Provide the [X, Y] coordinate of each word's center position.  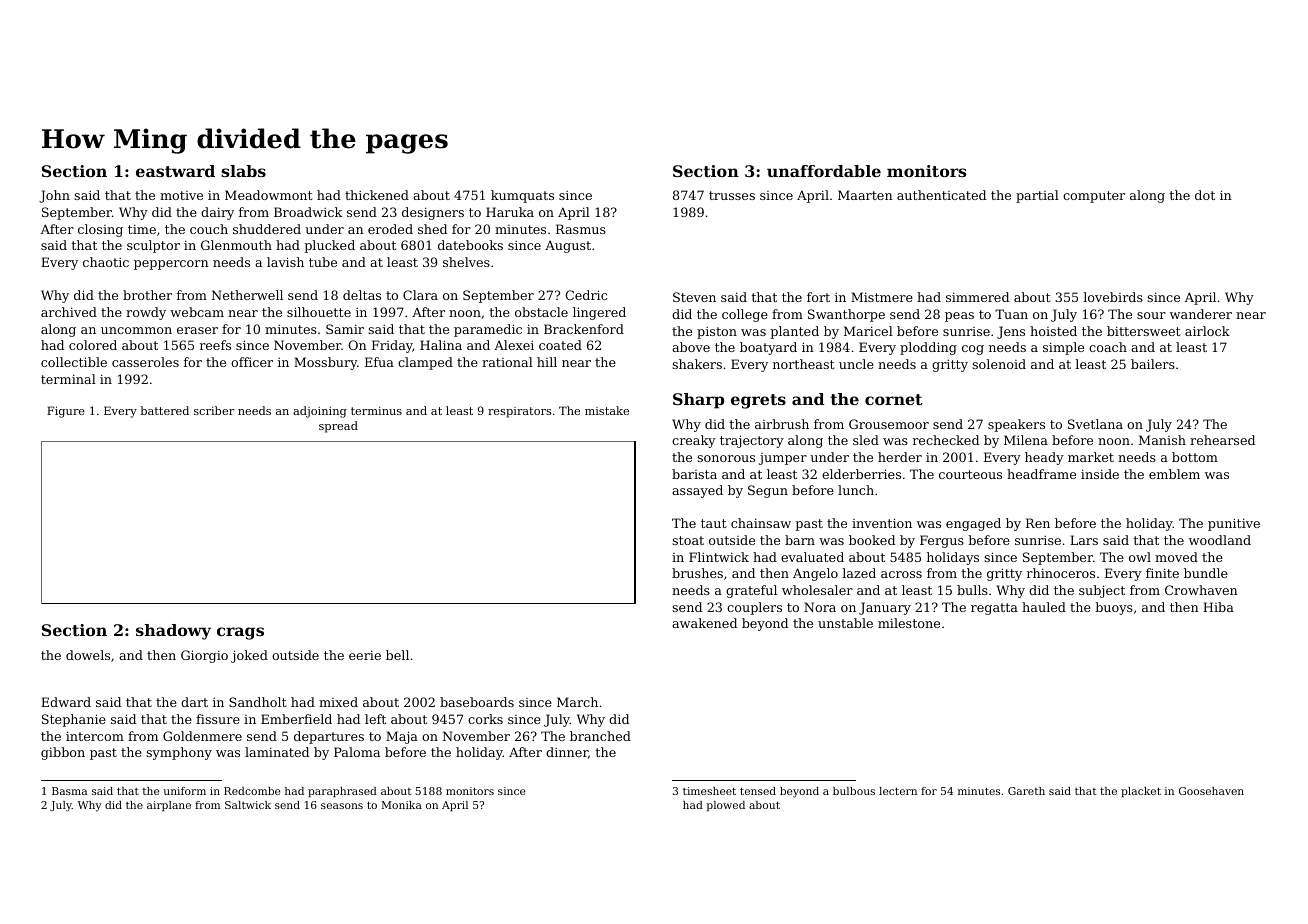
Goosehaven [1211, 791]
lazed [859, 573]
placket [1141, 792]
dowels [88, 655]
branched [600, 736]
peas [959, 317]
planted [795, 332]
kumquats [522, 196]
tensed [758, 791]
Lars [1084, 540]
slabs [243, 171]
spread [338, 427]
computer [1094, 197]
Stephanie [74, 720]
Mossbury [325, 363]
